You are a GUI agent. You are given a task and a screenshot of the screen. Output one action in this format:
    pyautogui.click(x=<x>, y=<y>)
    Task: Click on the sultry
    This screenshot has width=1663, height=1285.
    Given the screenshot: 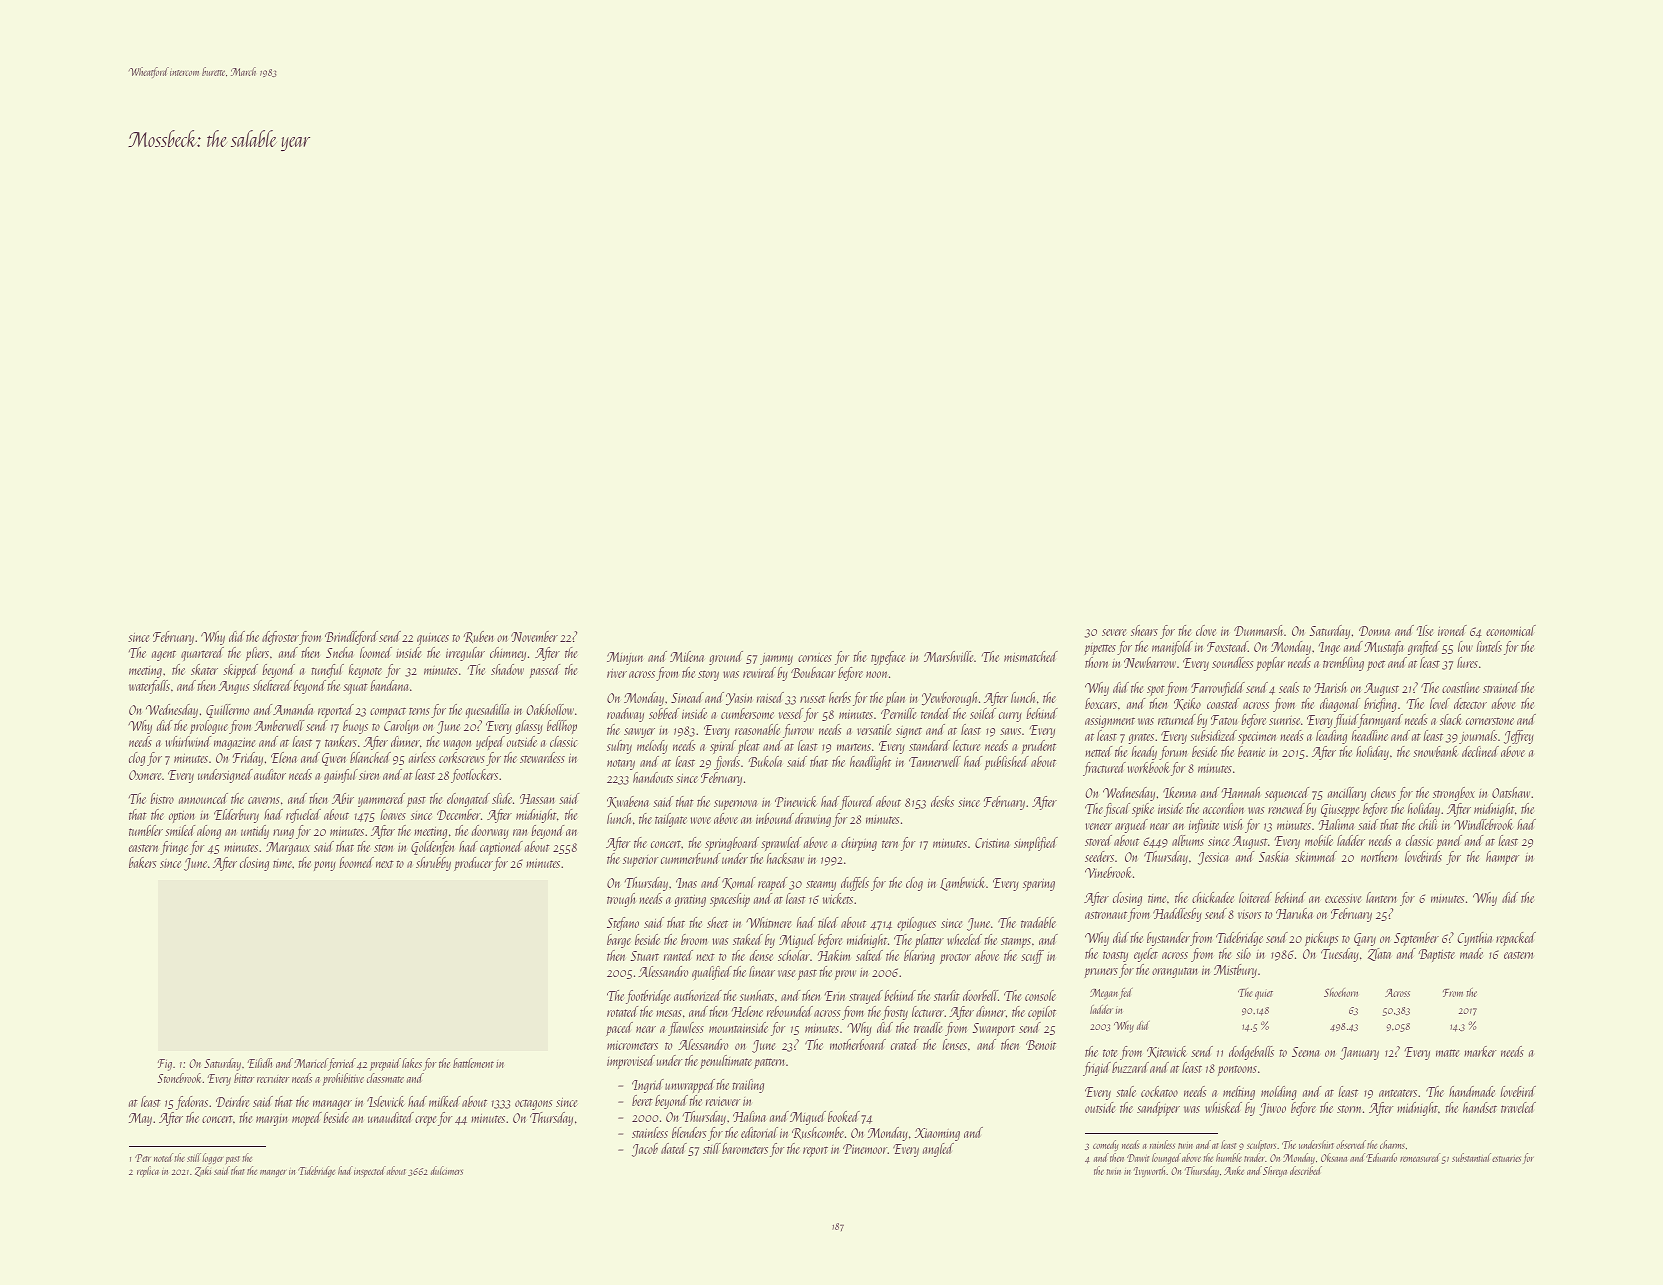 What is the action you would take?
    pyautogui.click(x=619, y=747)
